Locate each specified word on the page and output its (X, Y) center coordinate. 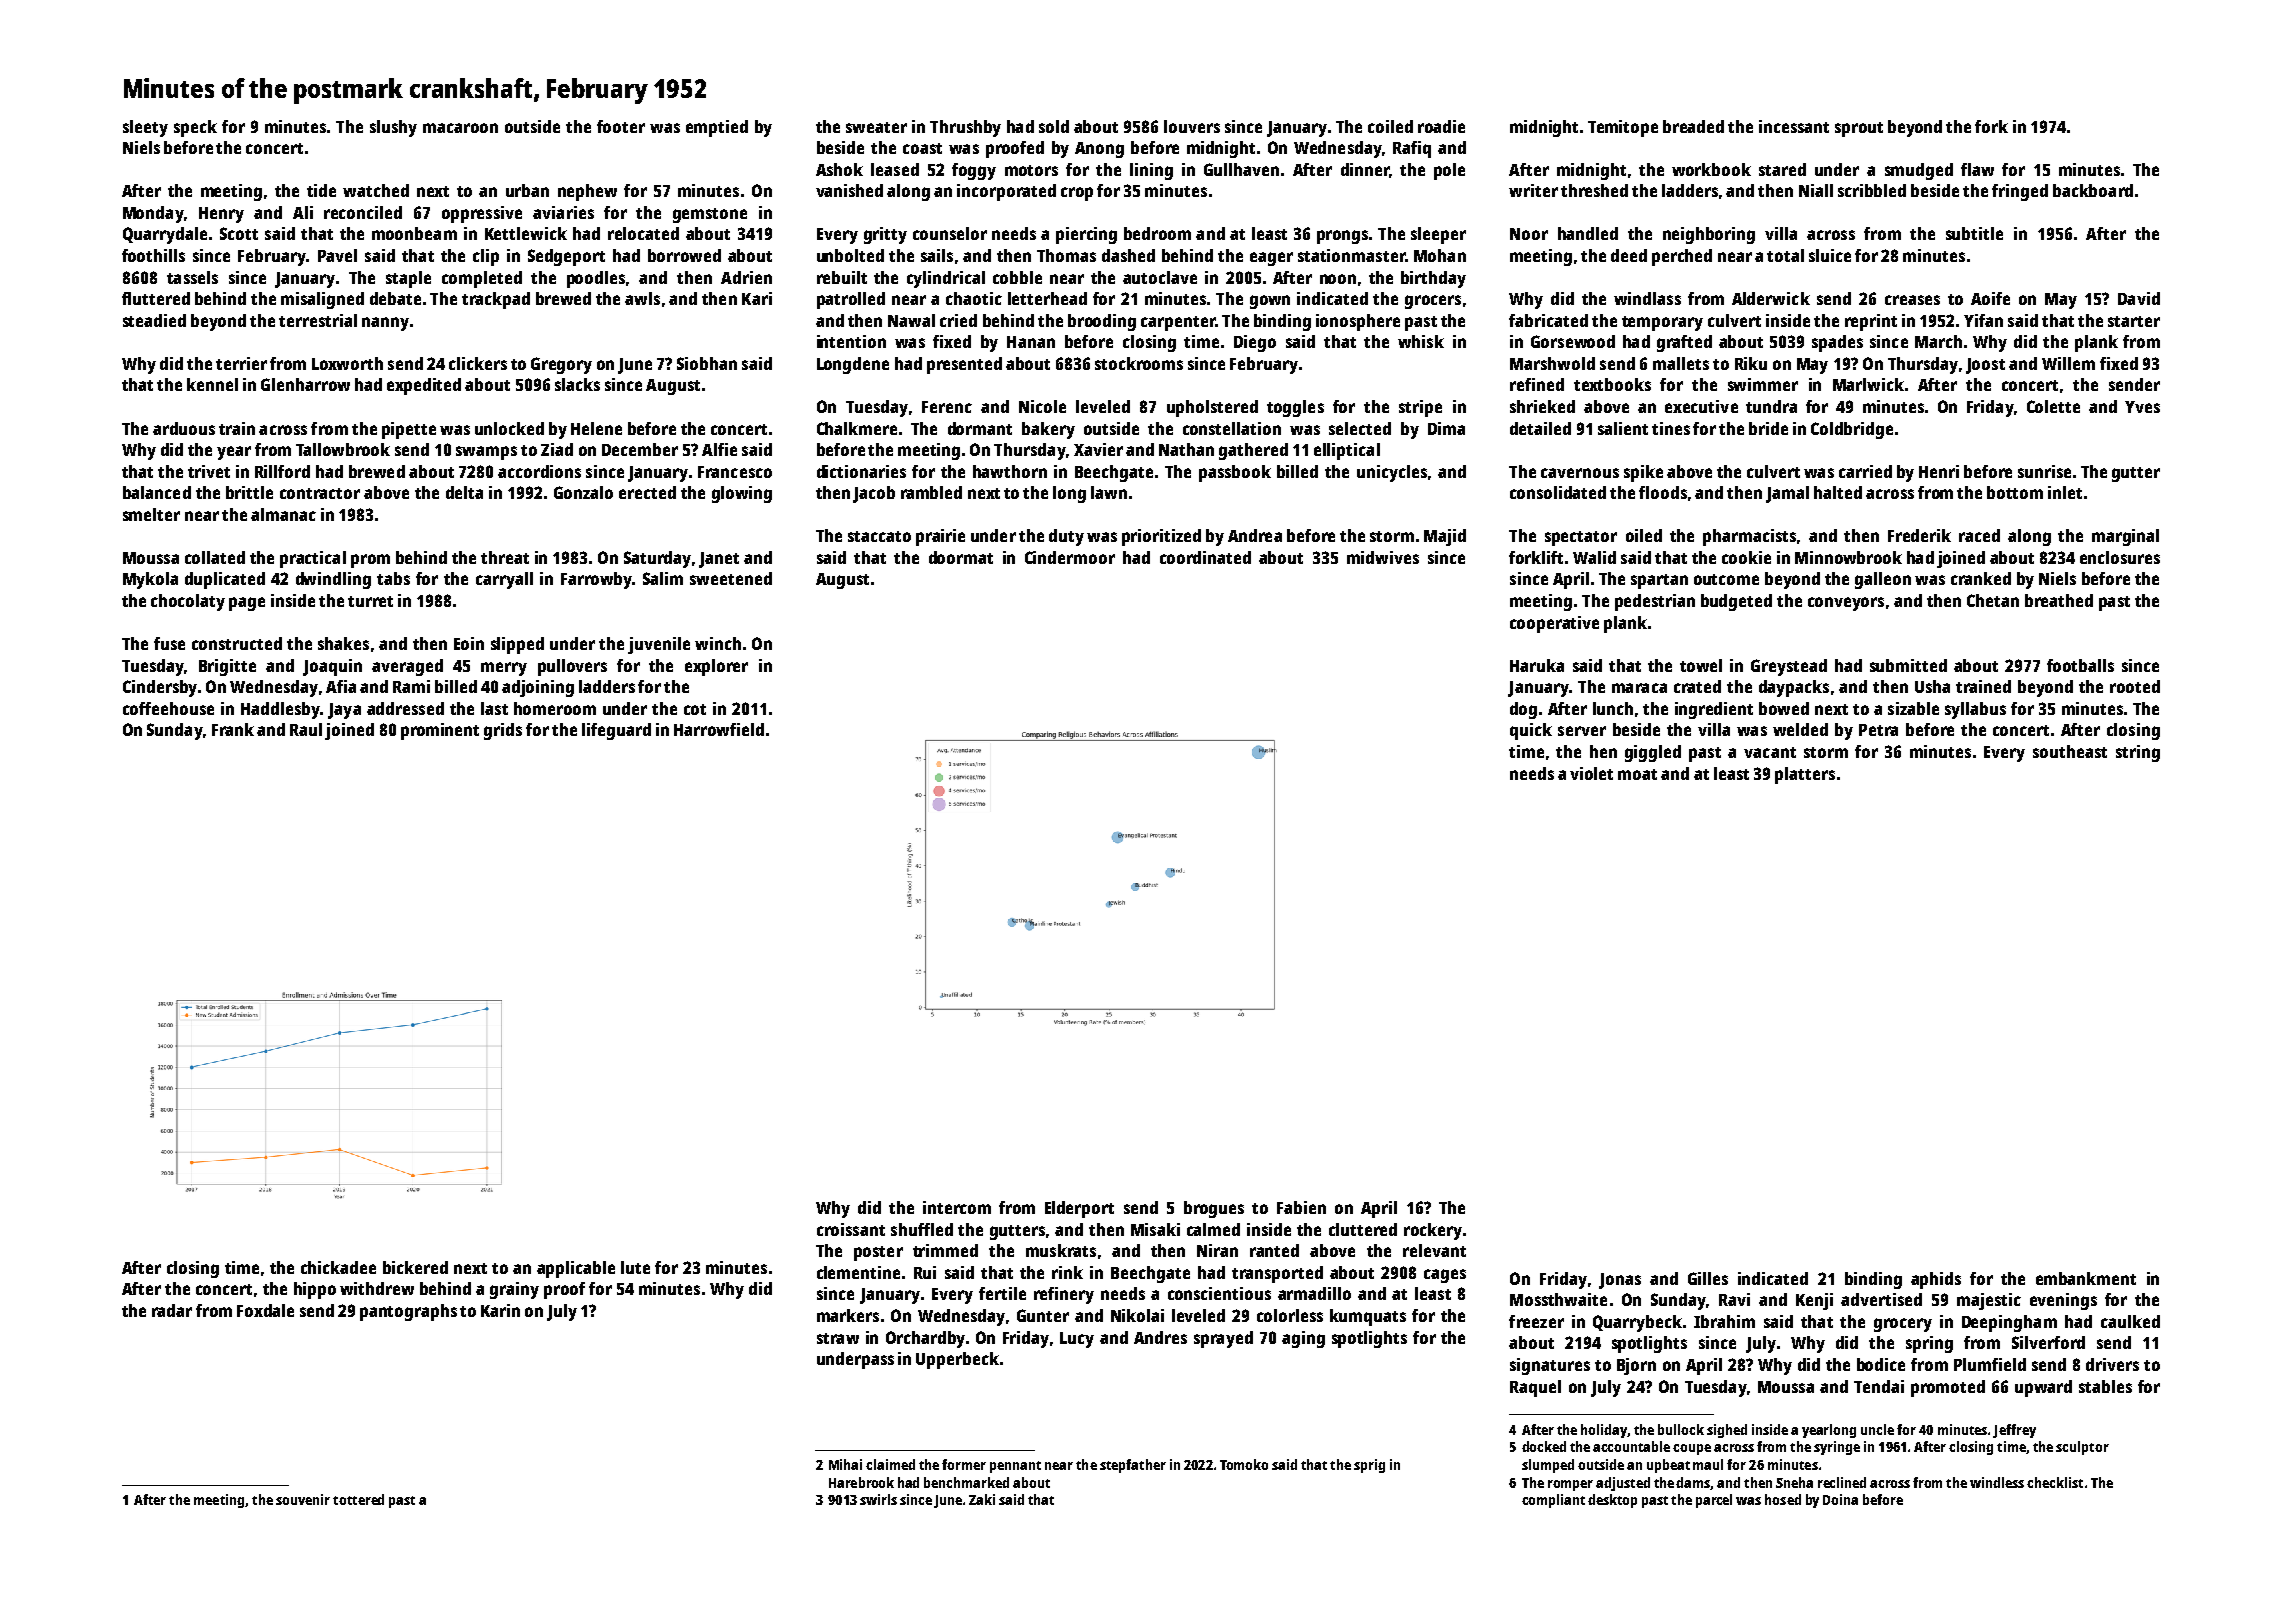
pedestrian (1655, 602)
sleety (145, 128)
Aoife (1990, 298)
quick (1531, 731)
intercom (957, 1207)
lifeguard (616, 731)
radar (172, 1310)
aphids (1936, 1280)
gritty (885, 235)
